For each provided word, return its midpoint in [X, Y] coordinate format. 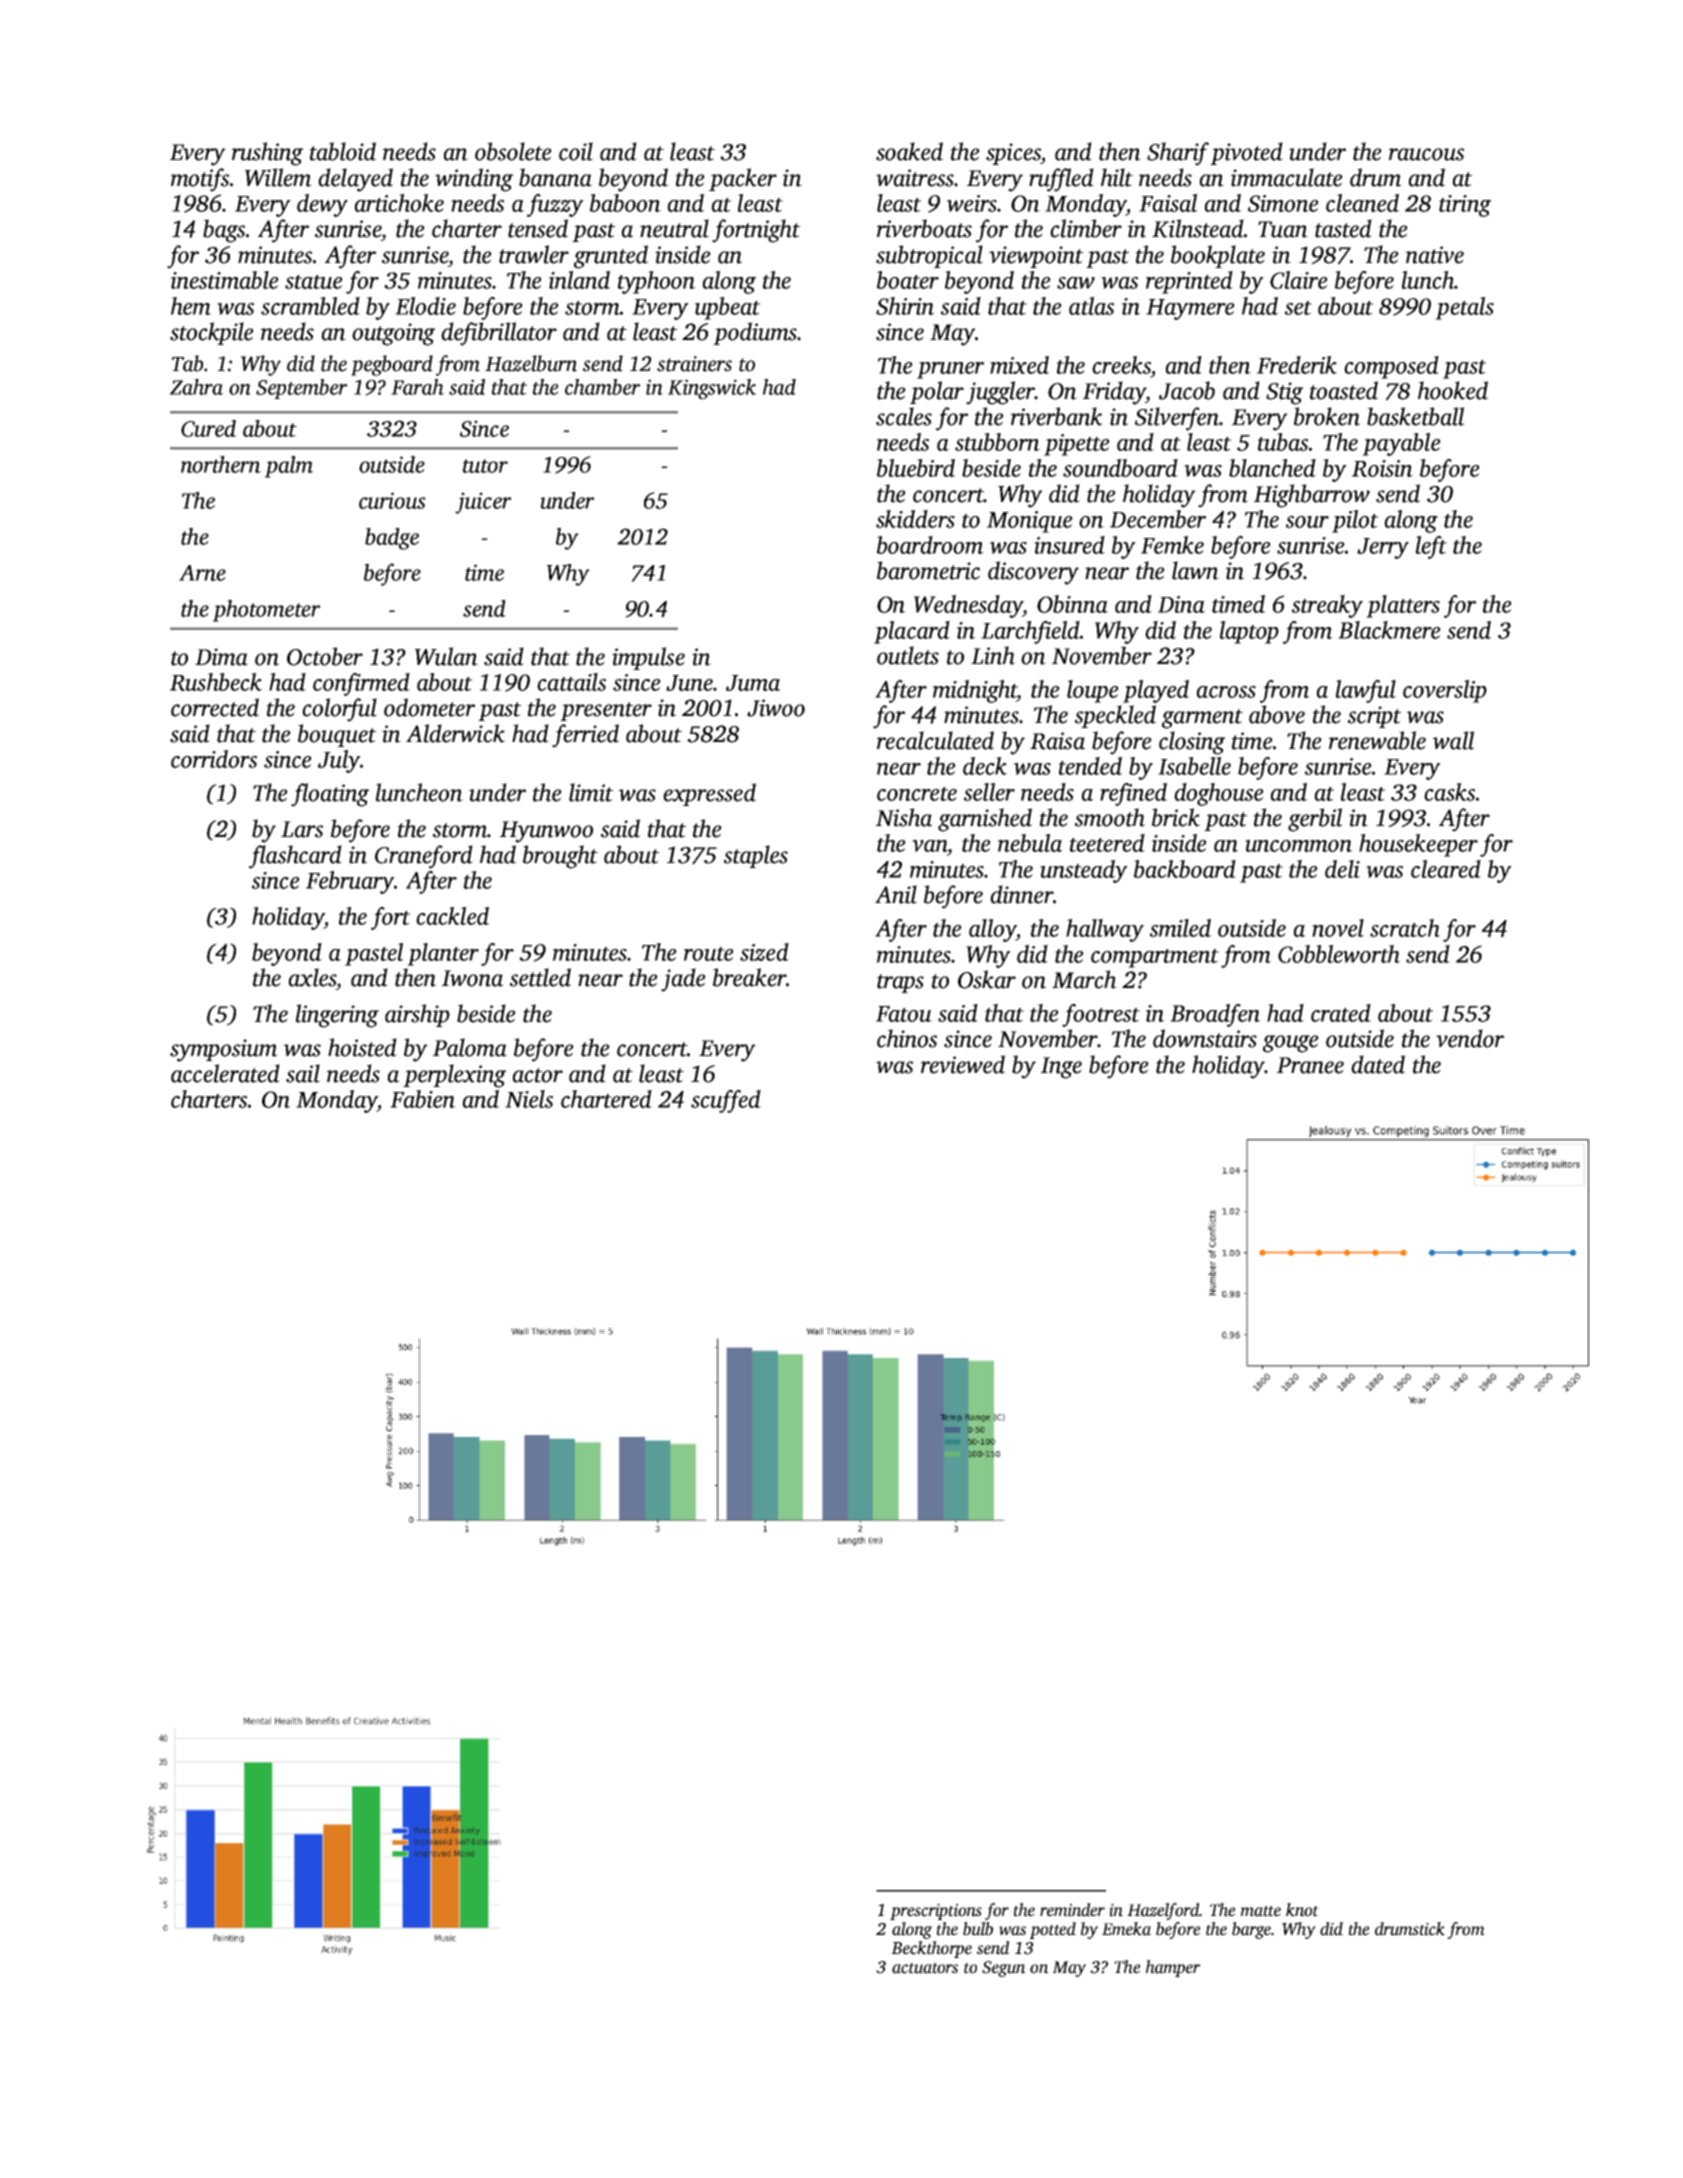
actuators [925, 1968]
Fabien [422, 1099]
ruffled [1061, 180]
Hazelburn [531, 363]
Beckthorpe [931, 1949]
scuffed [726, 1101]
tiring [1465, 206]
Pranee [1310, 1065]
